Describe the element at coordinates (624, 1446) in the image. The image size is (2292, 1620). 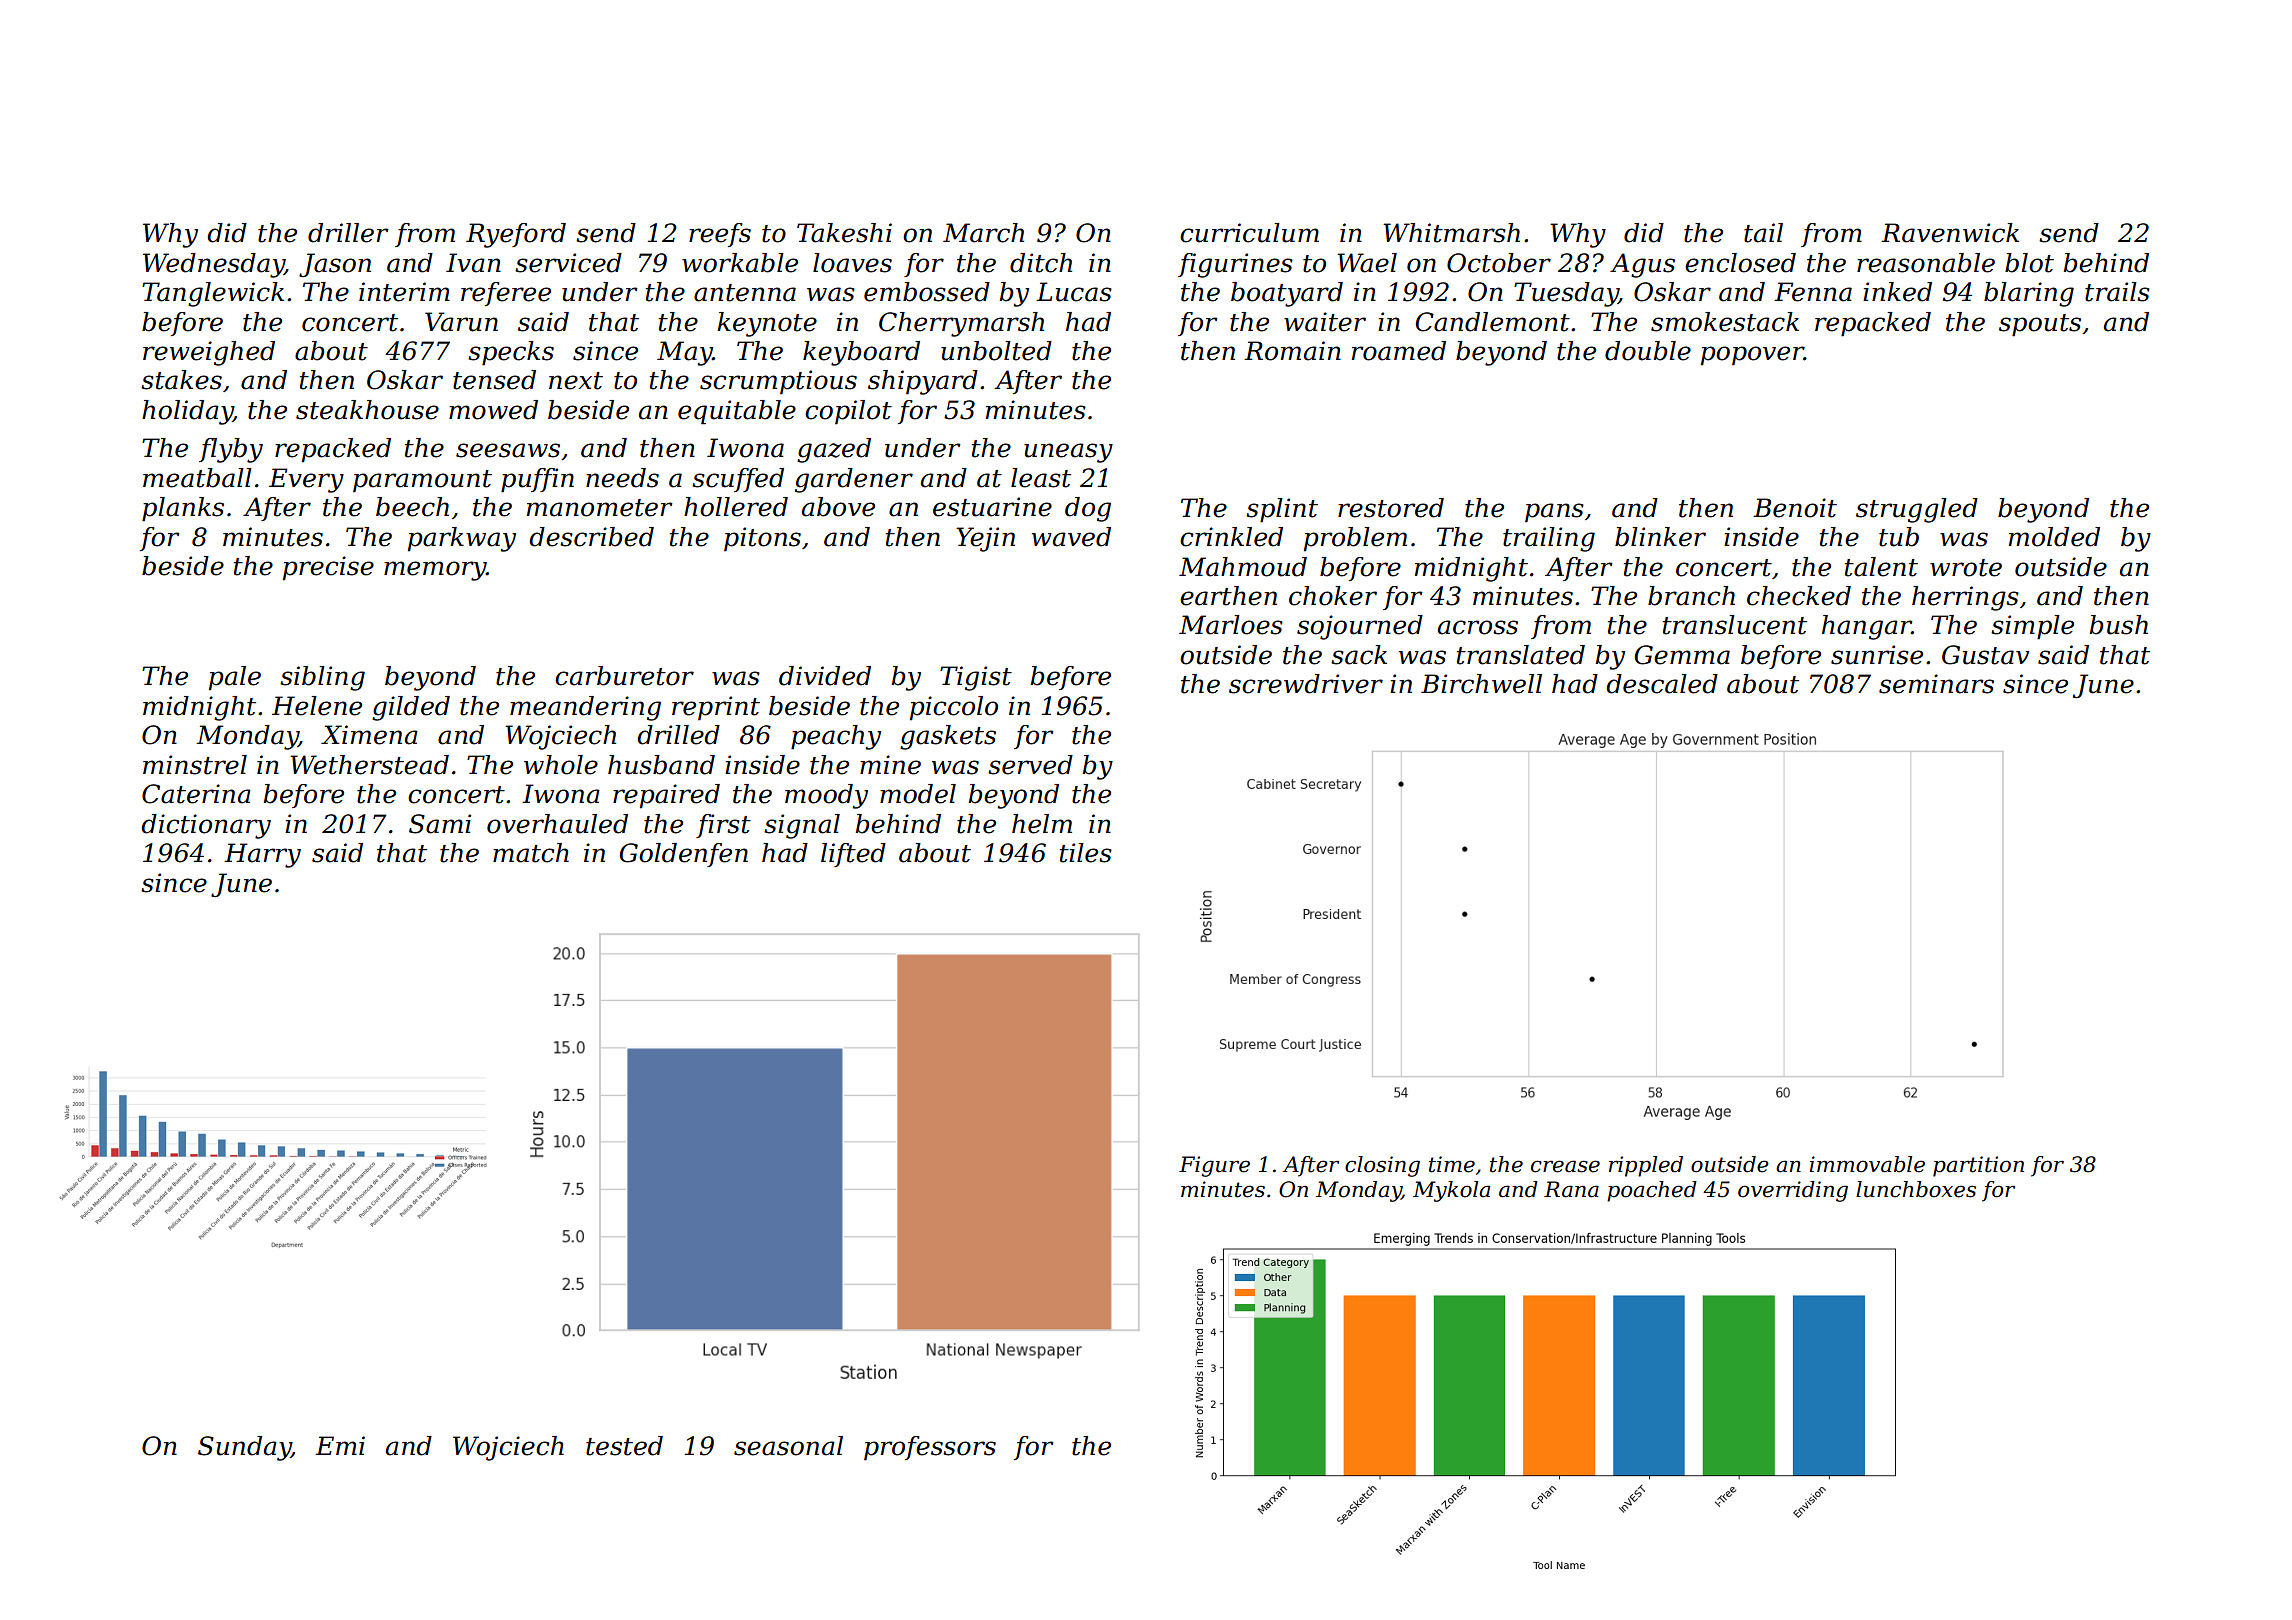
I see `tested` at that location.
